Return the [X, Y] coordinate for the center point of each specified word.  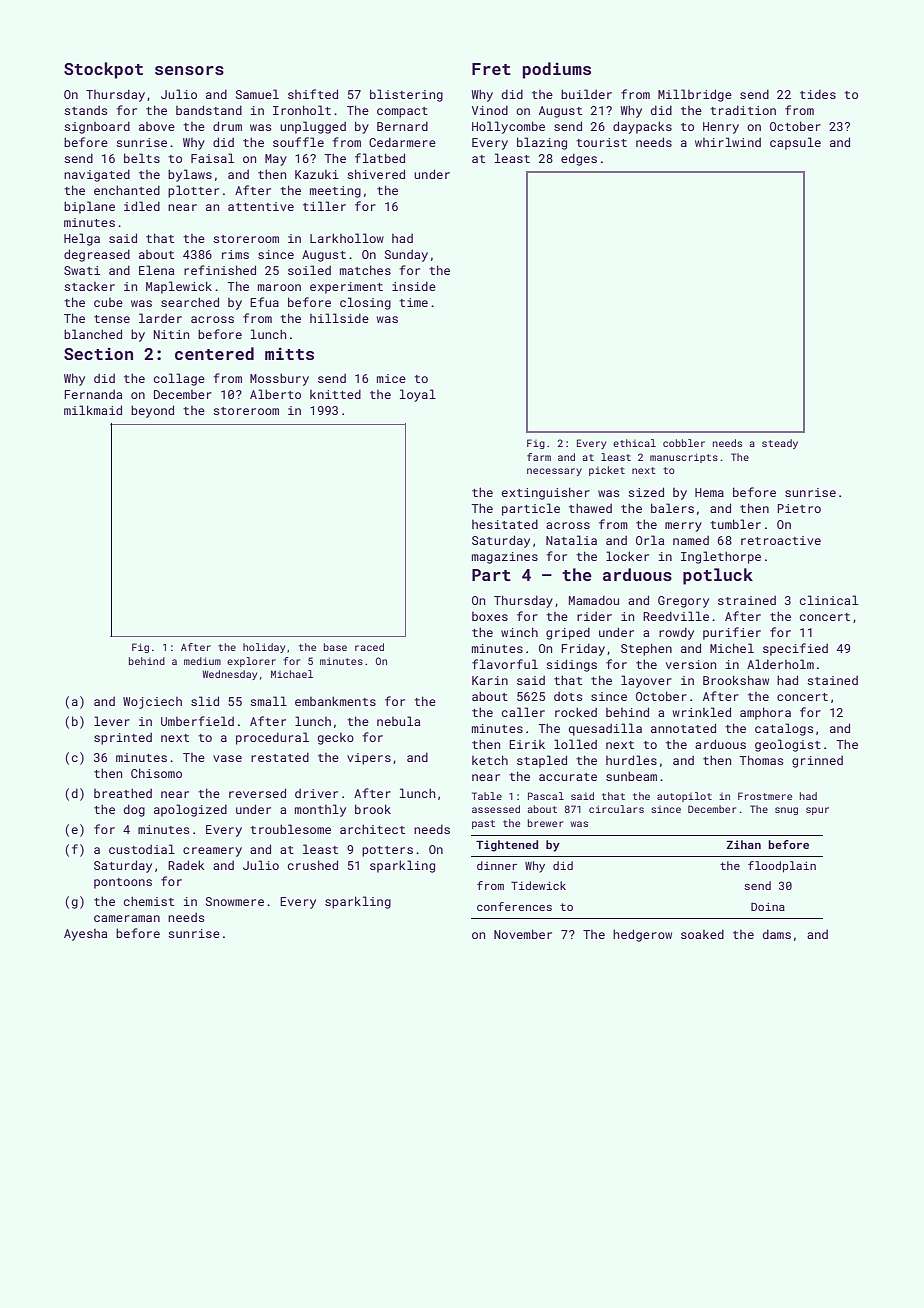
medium [202, 661]
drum [227, 126]
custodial [142, 849]
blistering [406, 95]
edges [579, 159]
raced [369, 647]
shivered [376, 174]
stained [832, 680]
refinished [220, 270]
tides [818, 94]
